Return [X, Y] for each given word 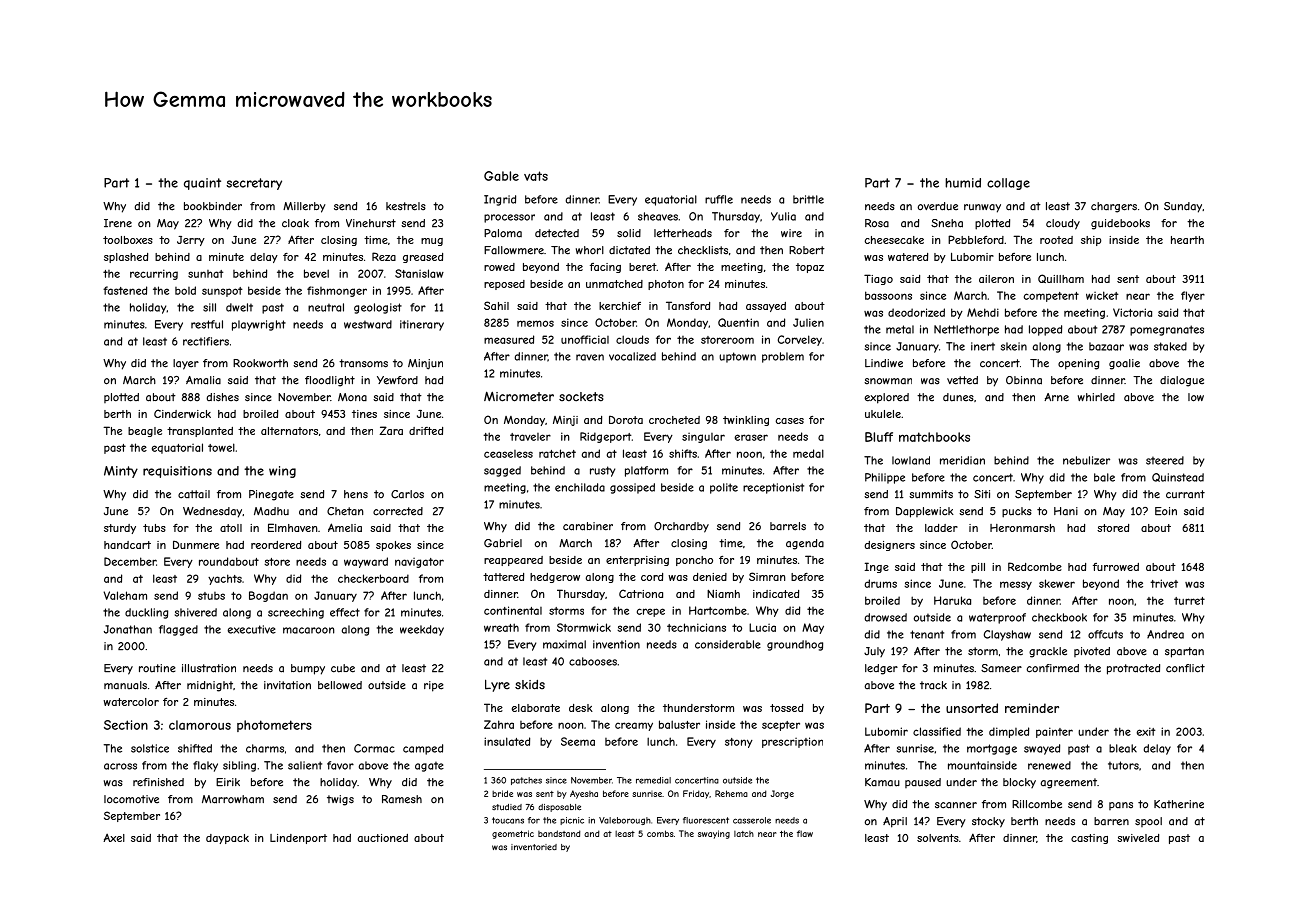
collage [1008, 184]
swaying [714, 834]
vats [536, 176]
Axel [114, 837]
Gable [501, 176]
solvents [938, 838]
